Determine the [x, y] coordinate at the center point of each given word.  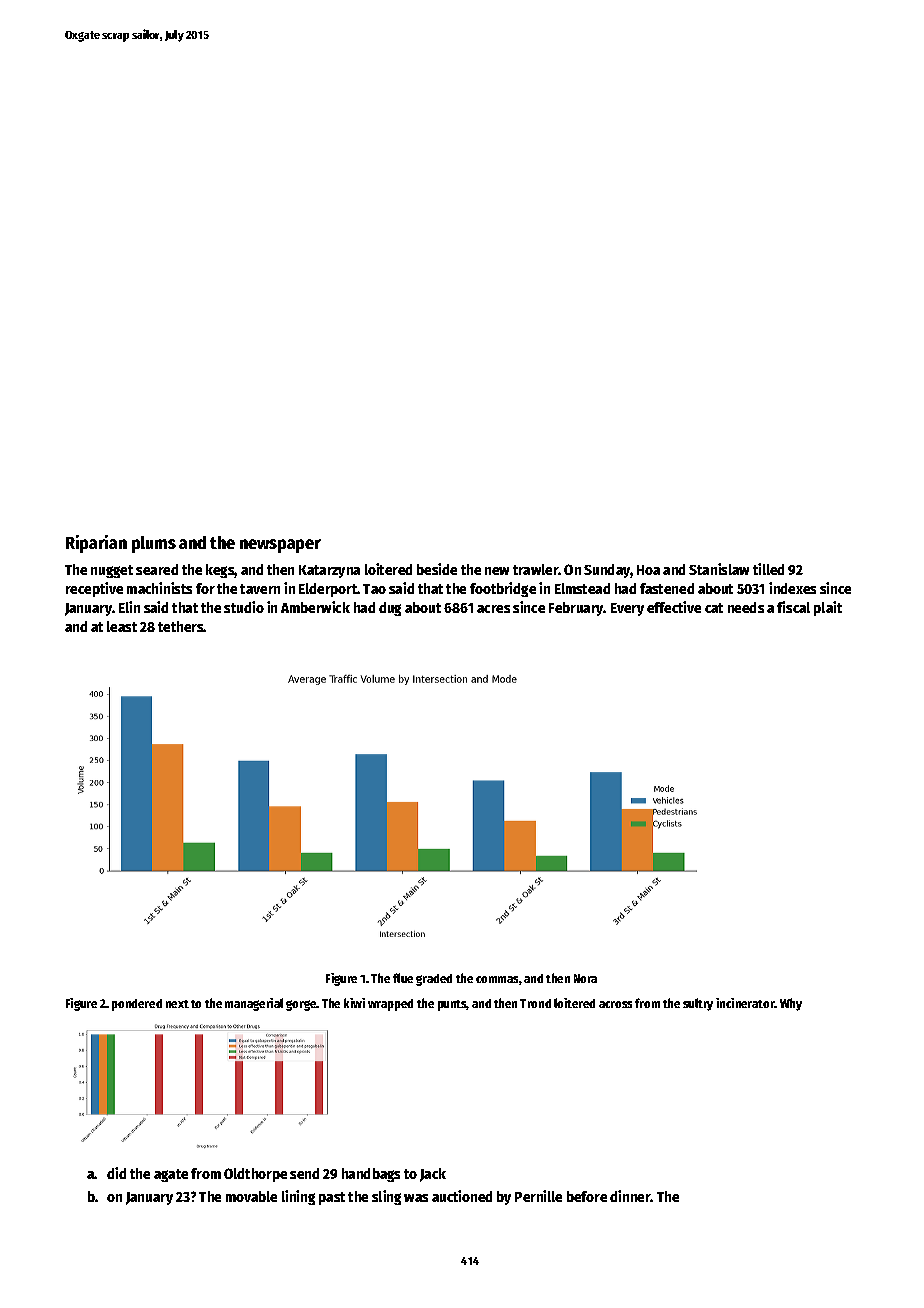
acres [493, 609]
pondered [137, 1005]
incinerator [745, 1003]
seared [157, 569]
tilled [768, 569]
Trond [535, 1003]
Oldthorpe [255, 1175]
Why [791, 1004]
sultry [698, 1004]
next [177, 1004]
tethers [181, 626]
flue [403, 978]
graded [434, 980]
